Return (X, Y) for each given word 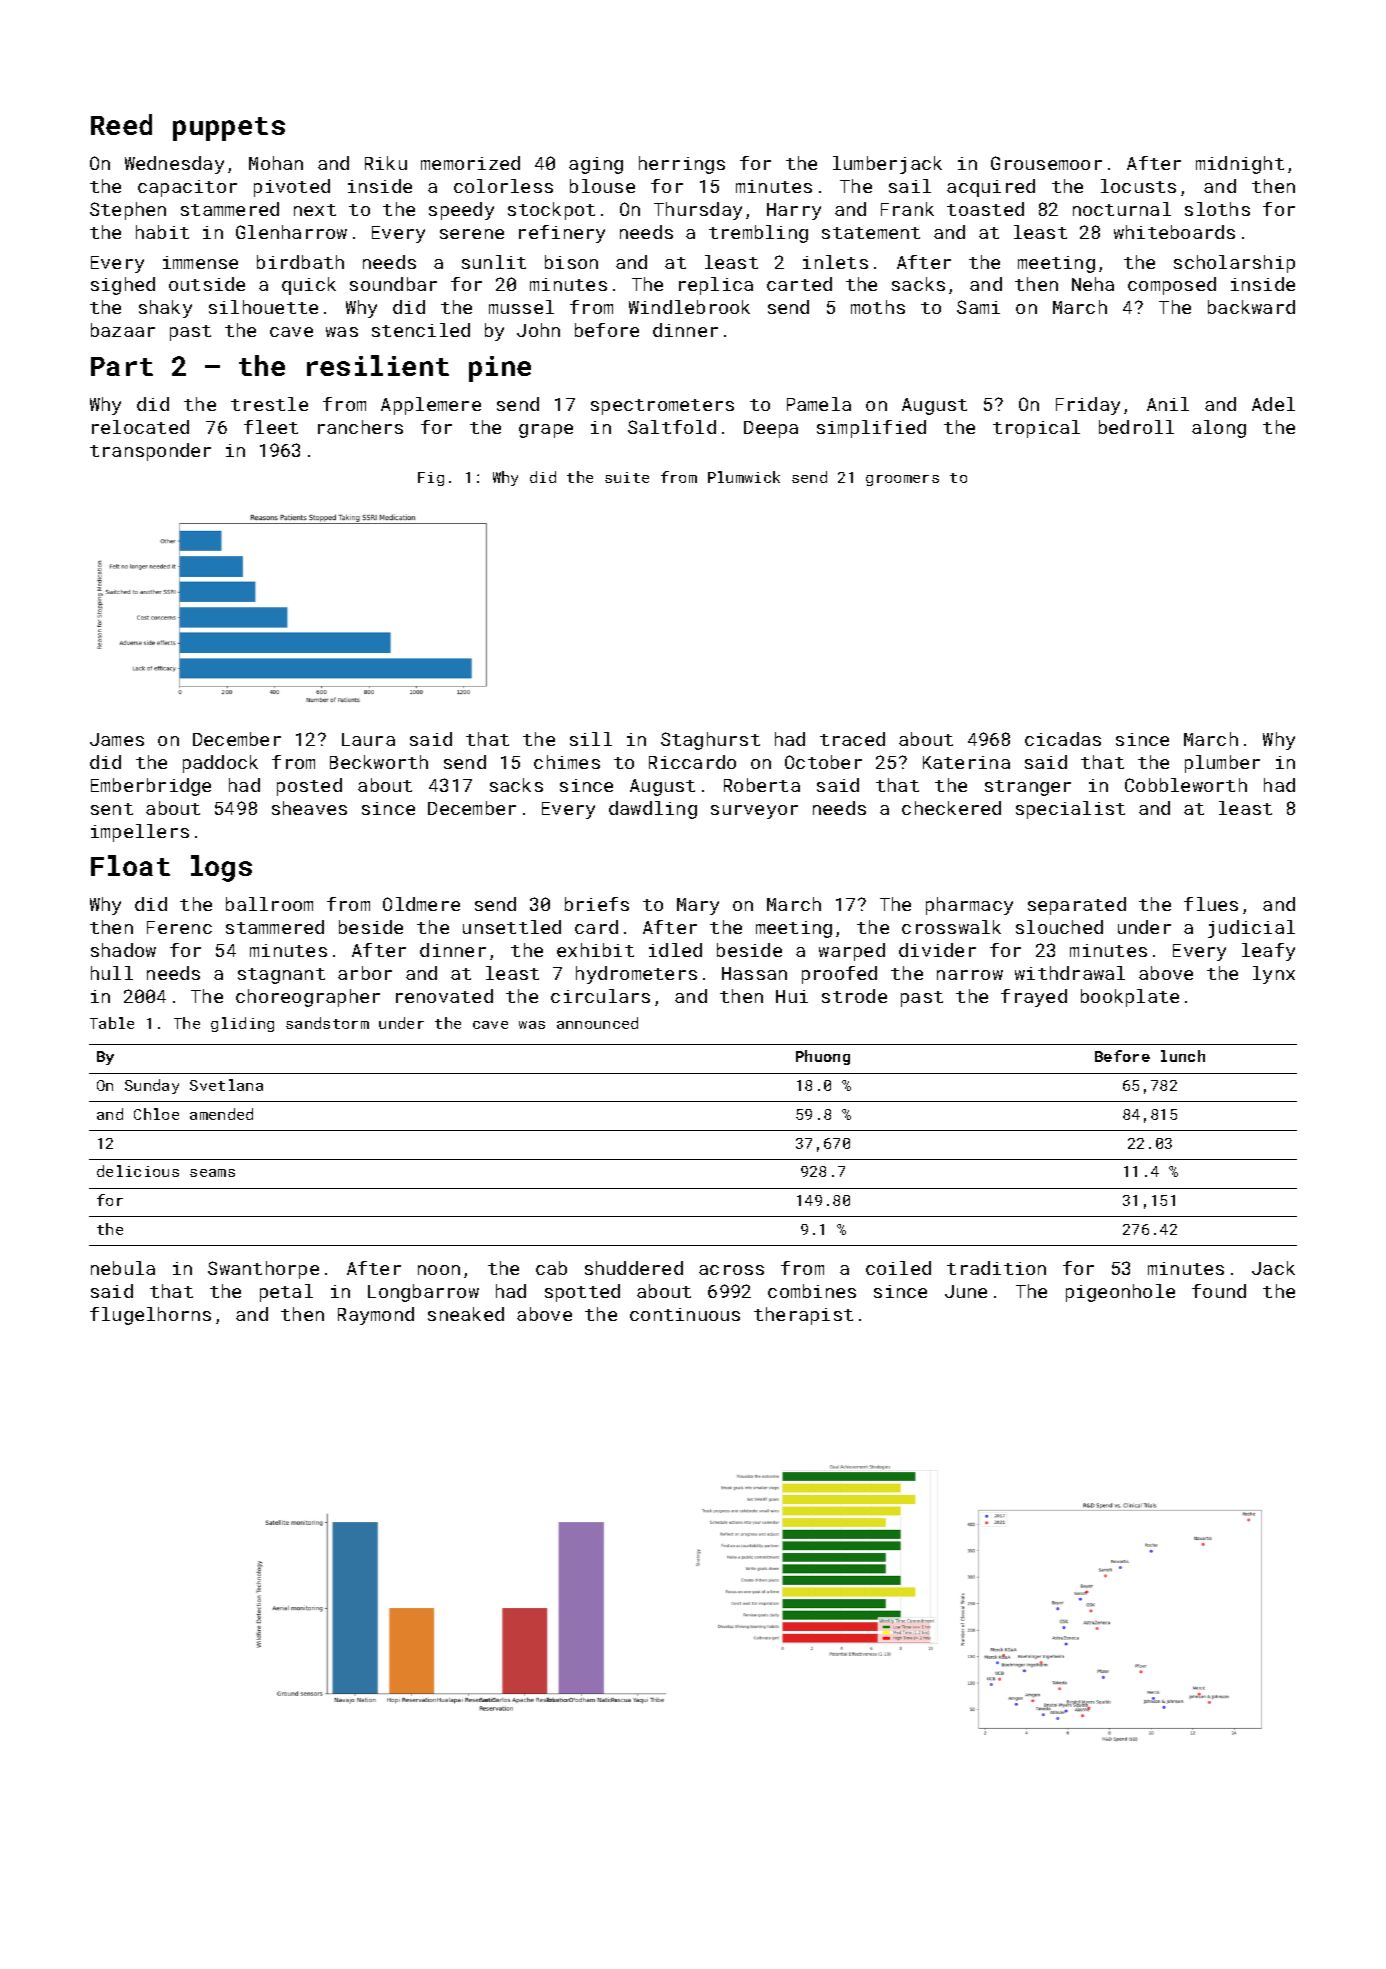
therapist (803, 1316)
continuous (685, 1314)
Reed (121, 124)
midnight (1240, 165)
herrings (682, 165)
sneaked (466, 1314)
